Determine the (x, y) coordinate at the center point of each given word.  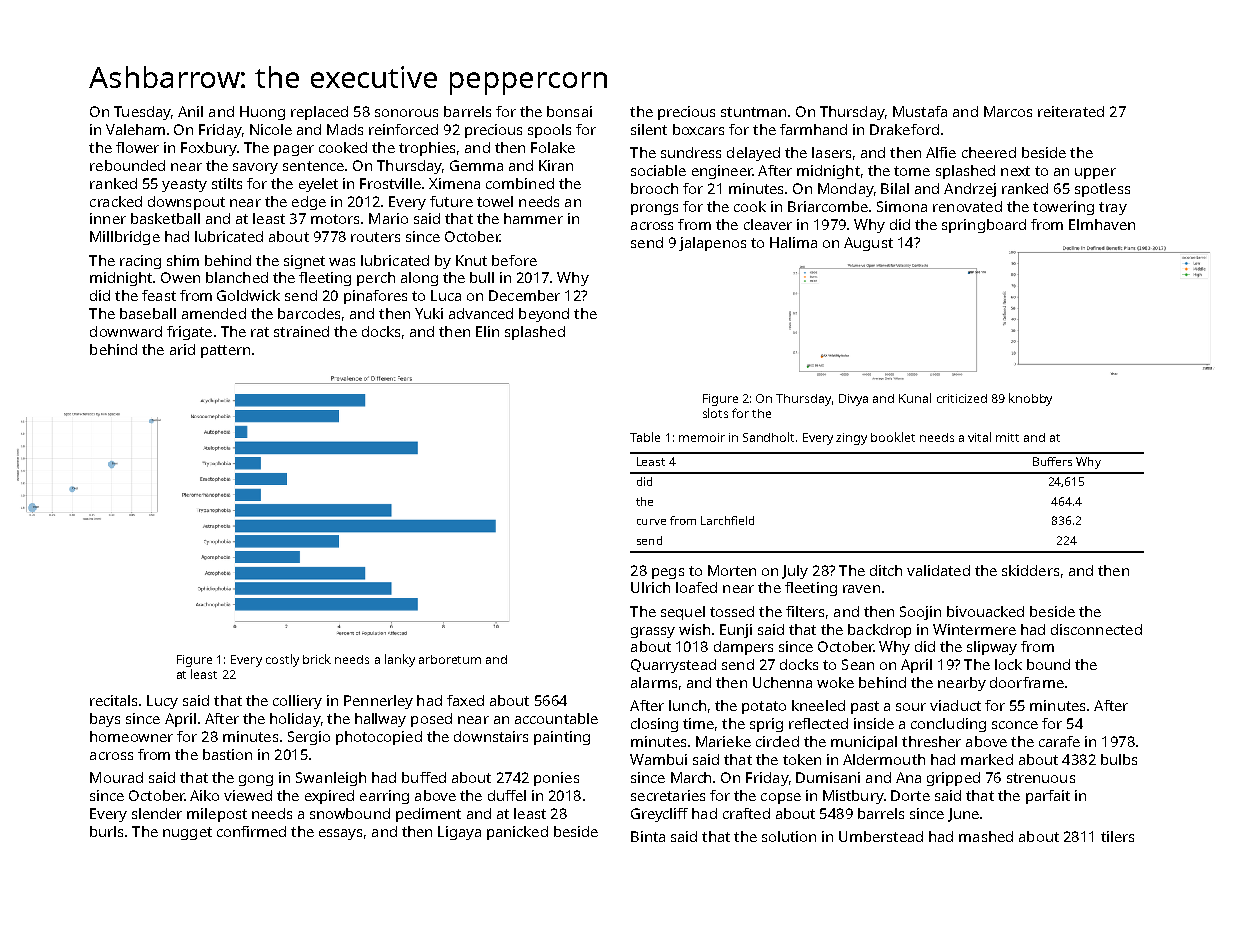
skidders (1030, 570)
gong (256, 780)
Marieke (723, 741)
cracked (116, 201)
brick (317, 659)
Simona (902, 206)
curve (651, 522)
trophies (427, 149)
